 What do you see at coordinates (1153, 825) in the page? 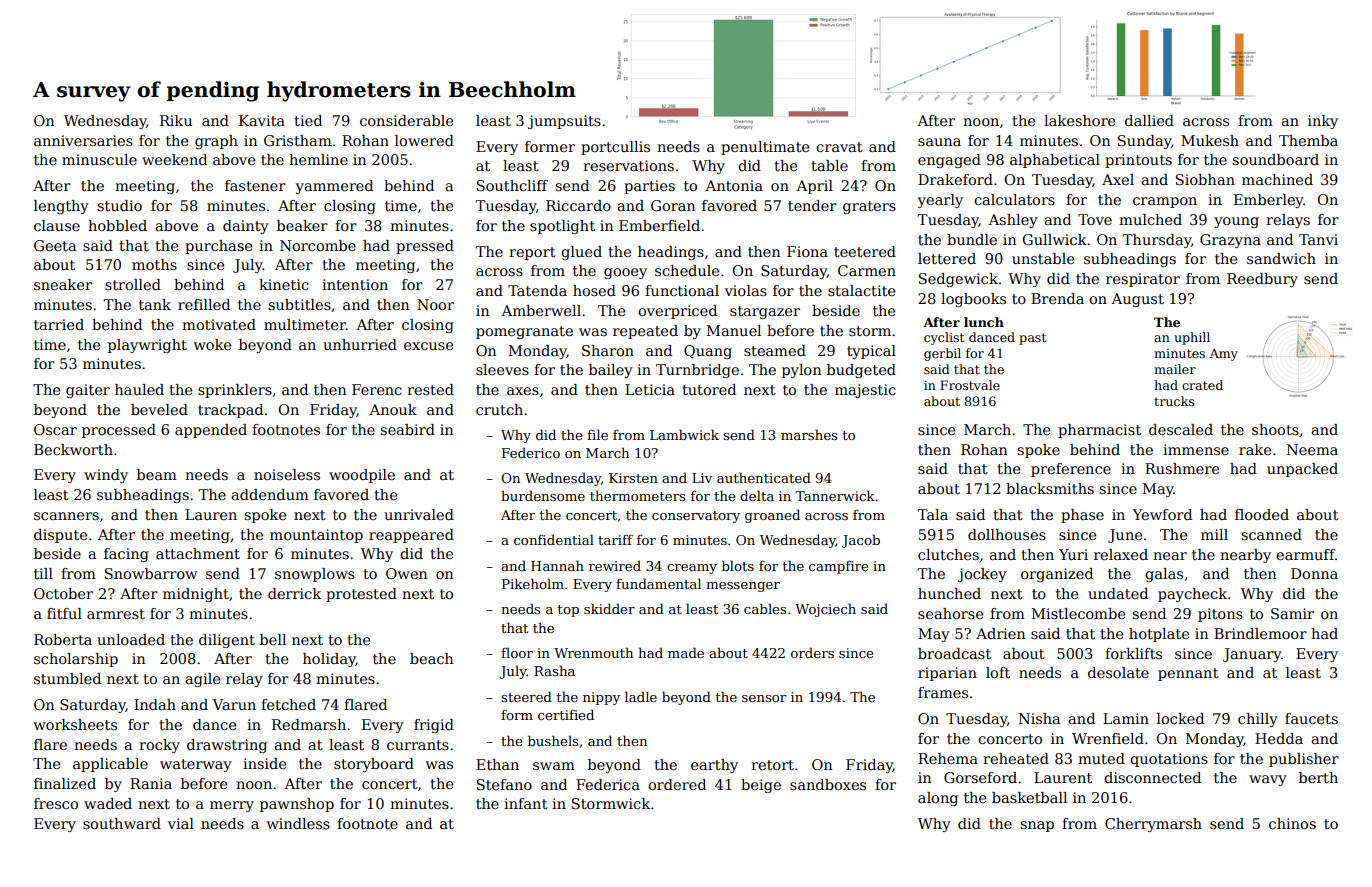
I see `Cherrymarsh` at bounding box center [1153, 825].
